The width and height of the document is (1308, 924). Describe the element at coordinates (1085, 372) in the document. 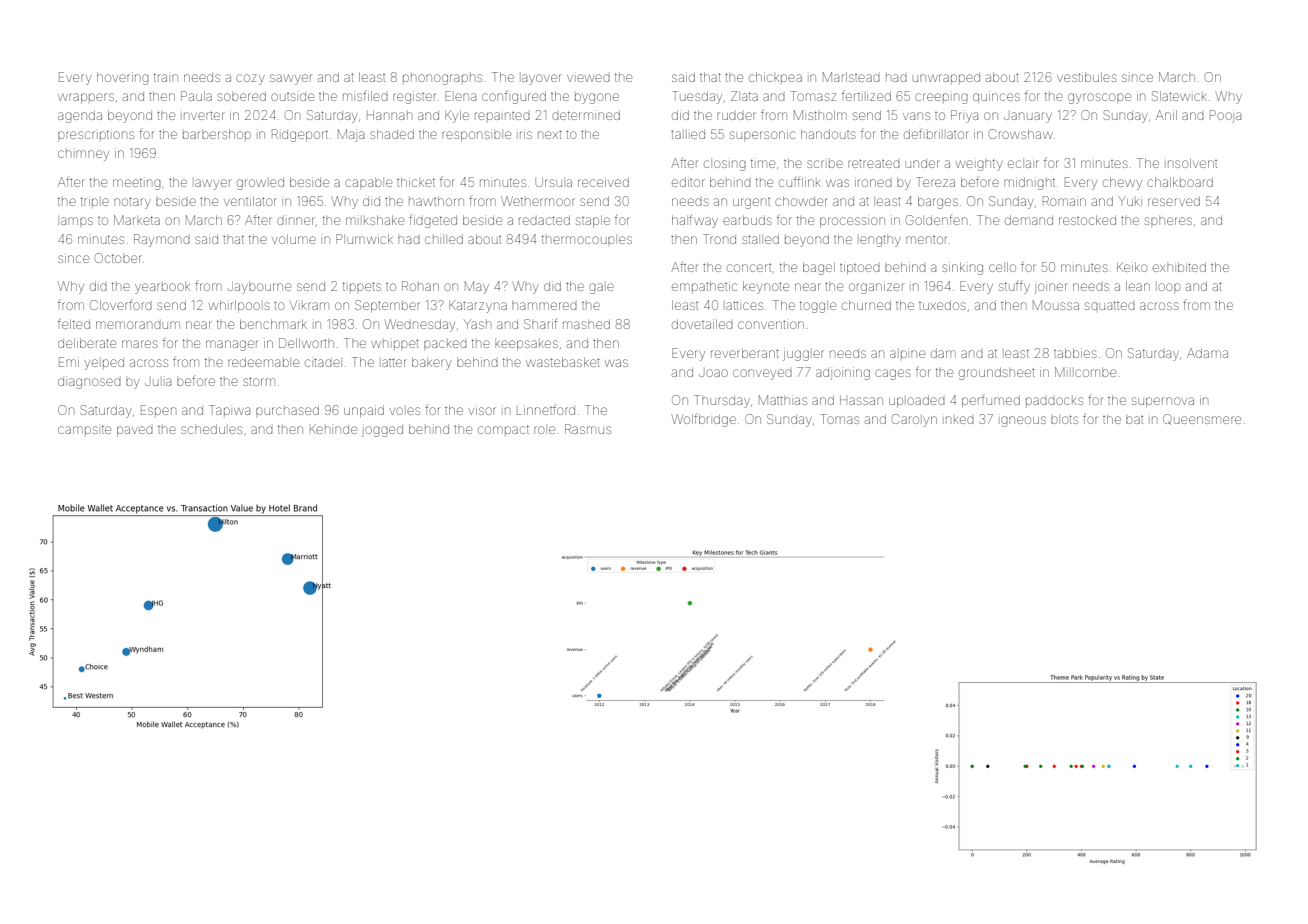

I see `Millcombe` at that location.
